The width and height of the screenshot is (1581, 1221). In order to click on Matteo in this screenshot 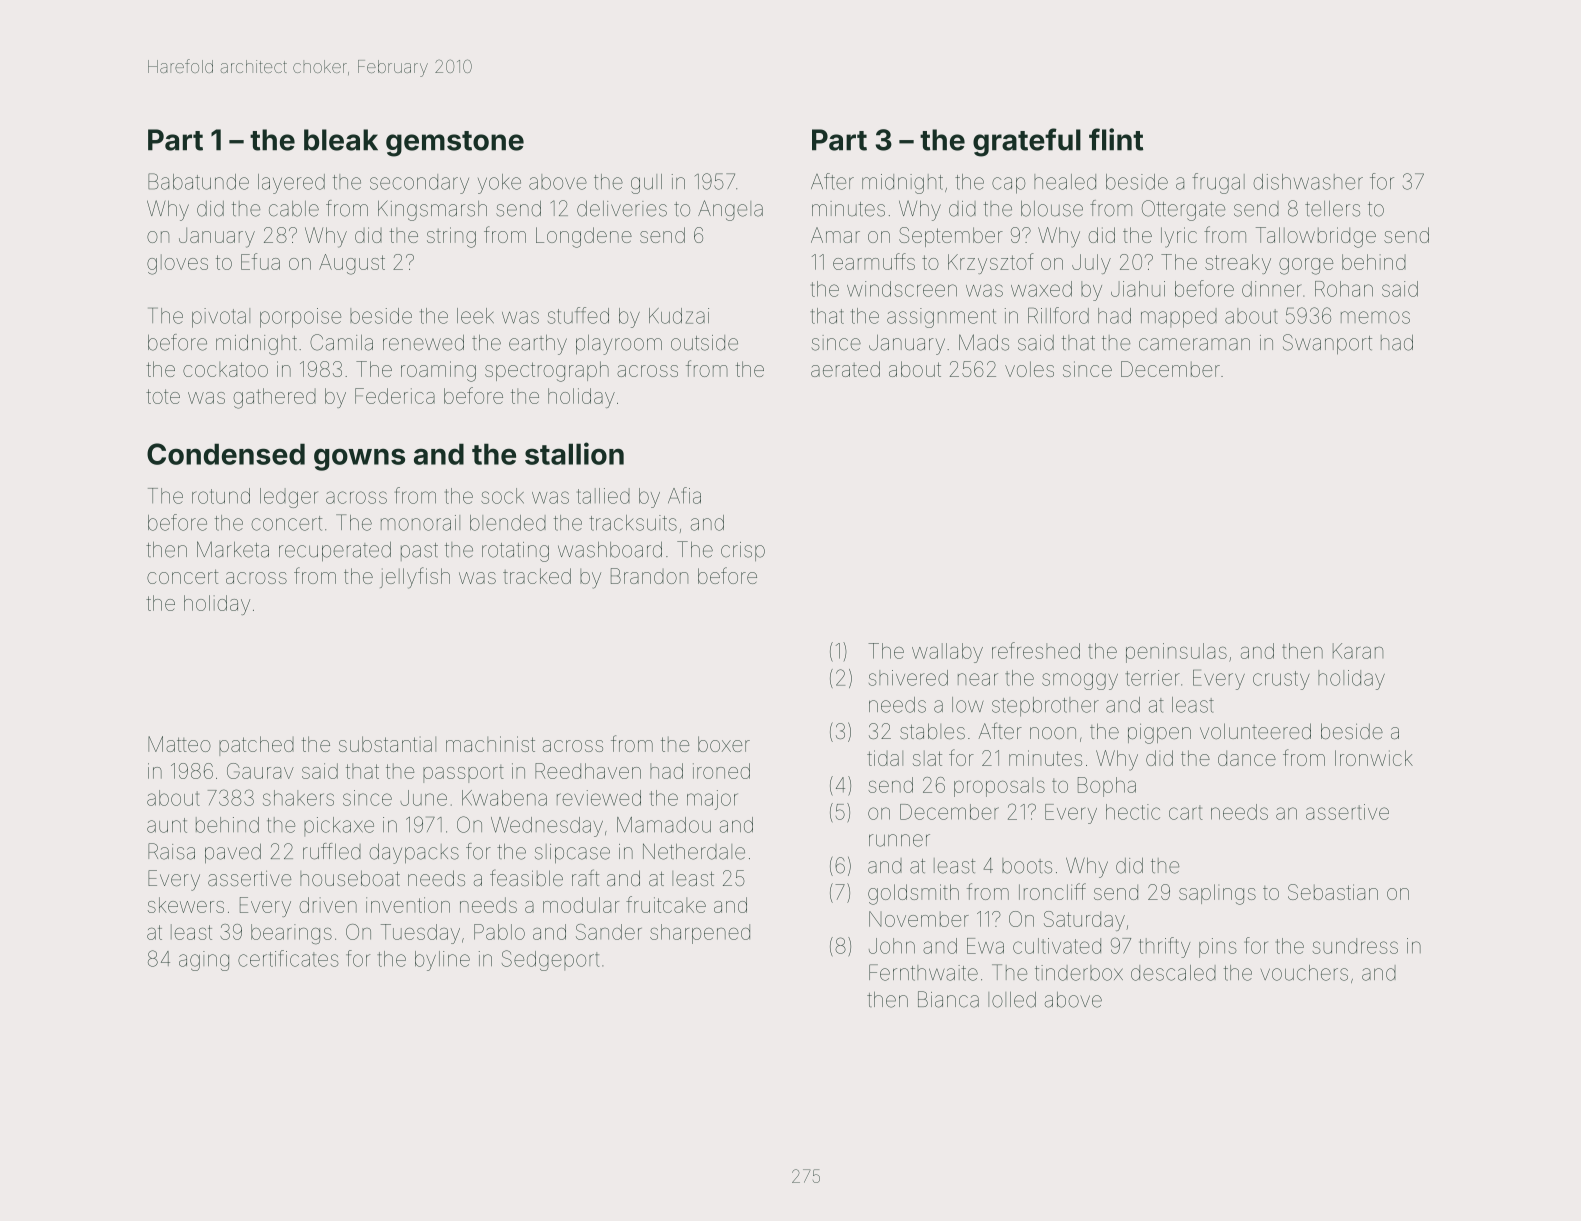, I will do `click(179, 744)`.
